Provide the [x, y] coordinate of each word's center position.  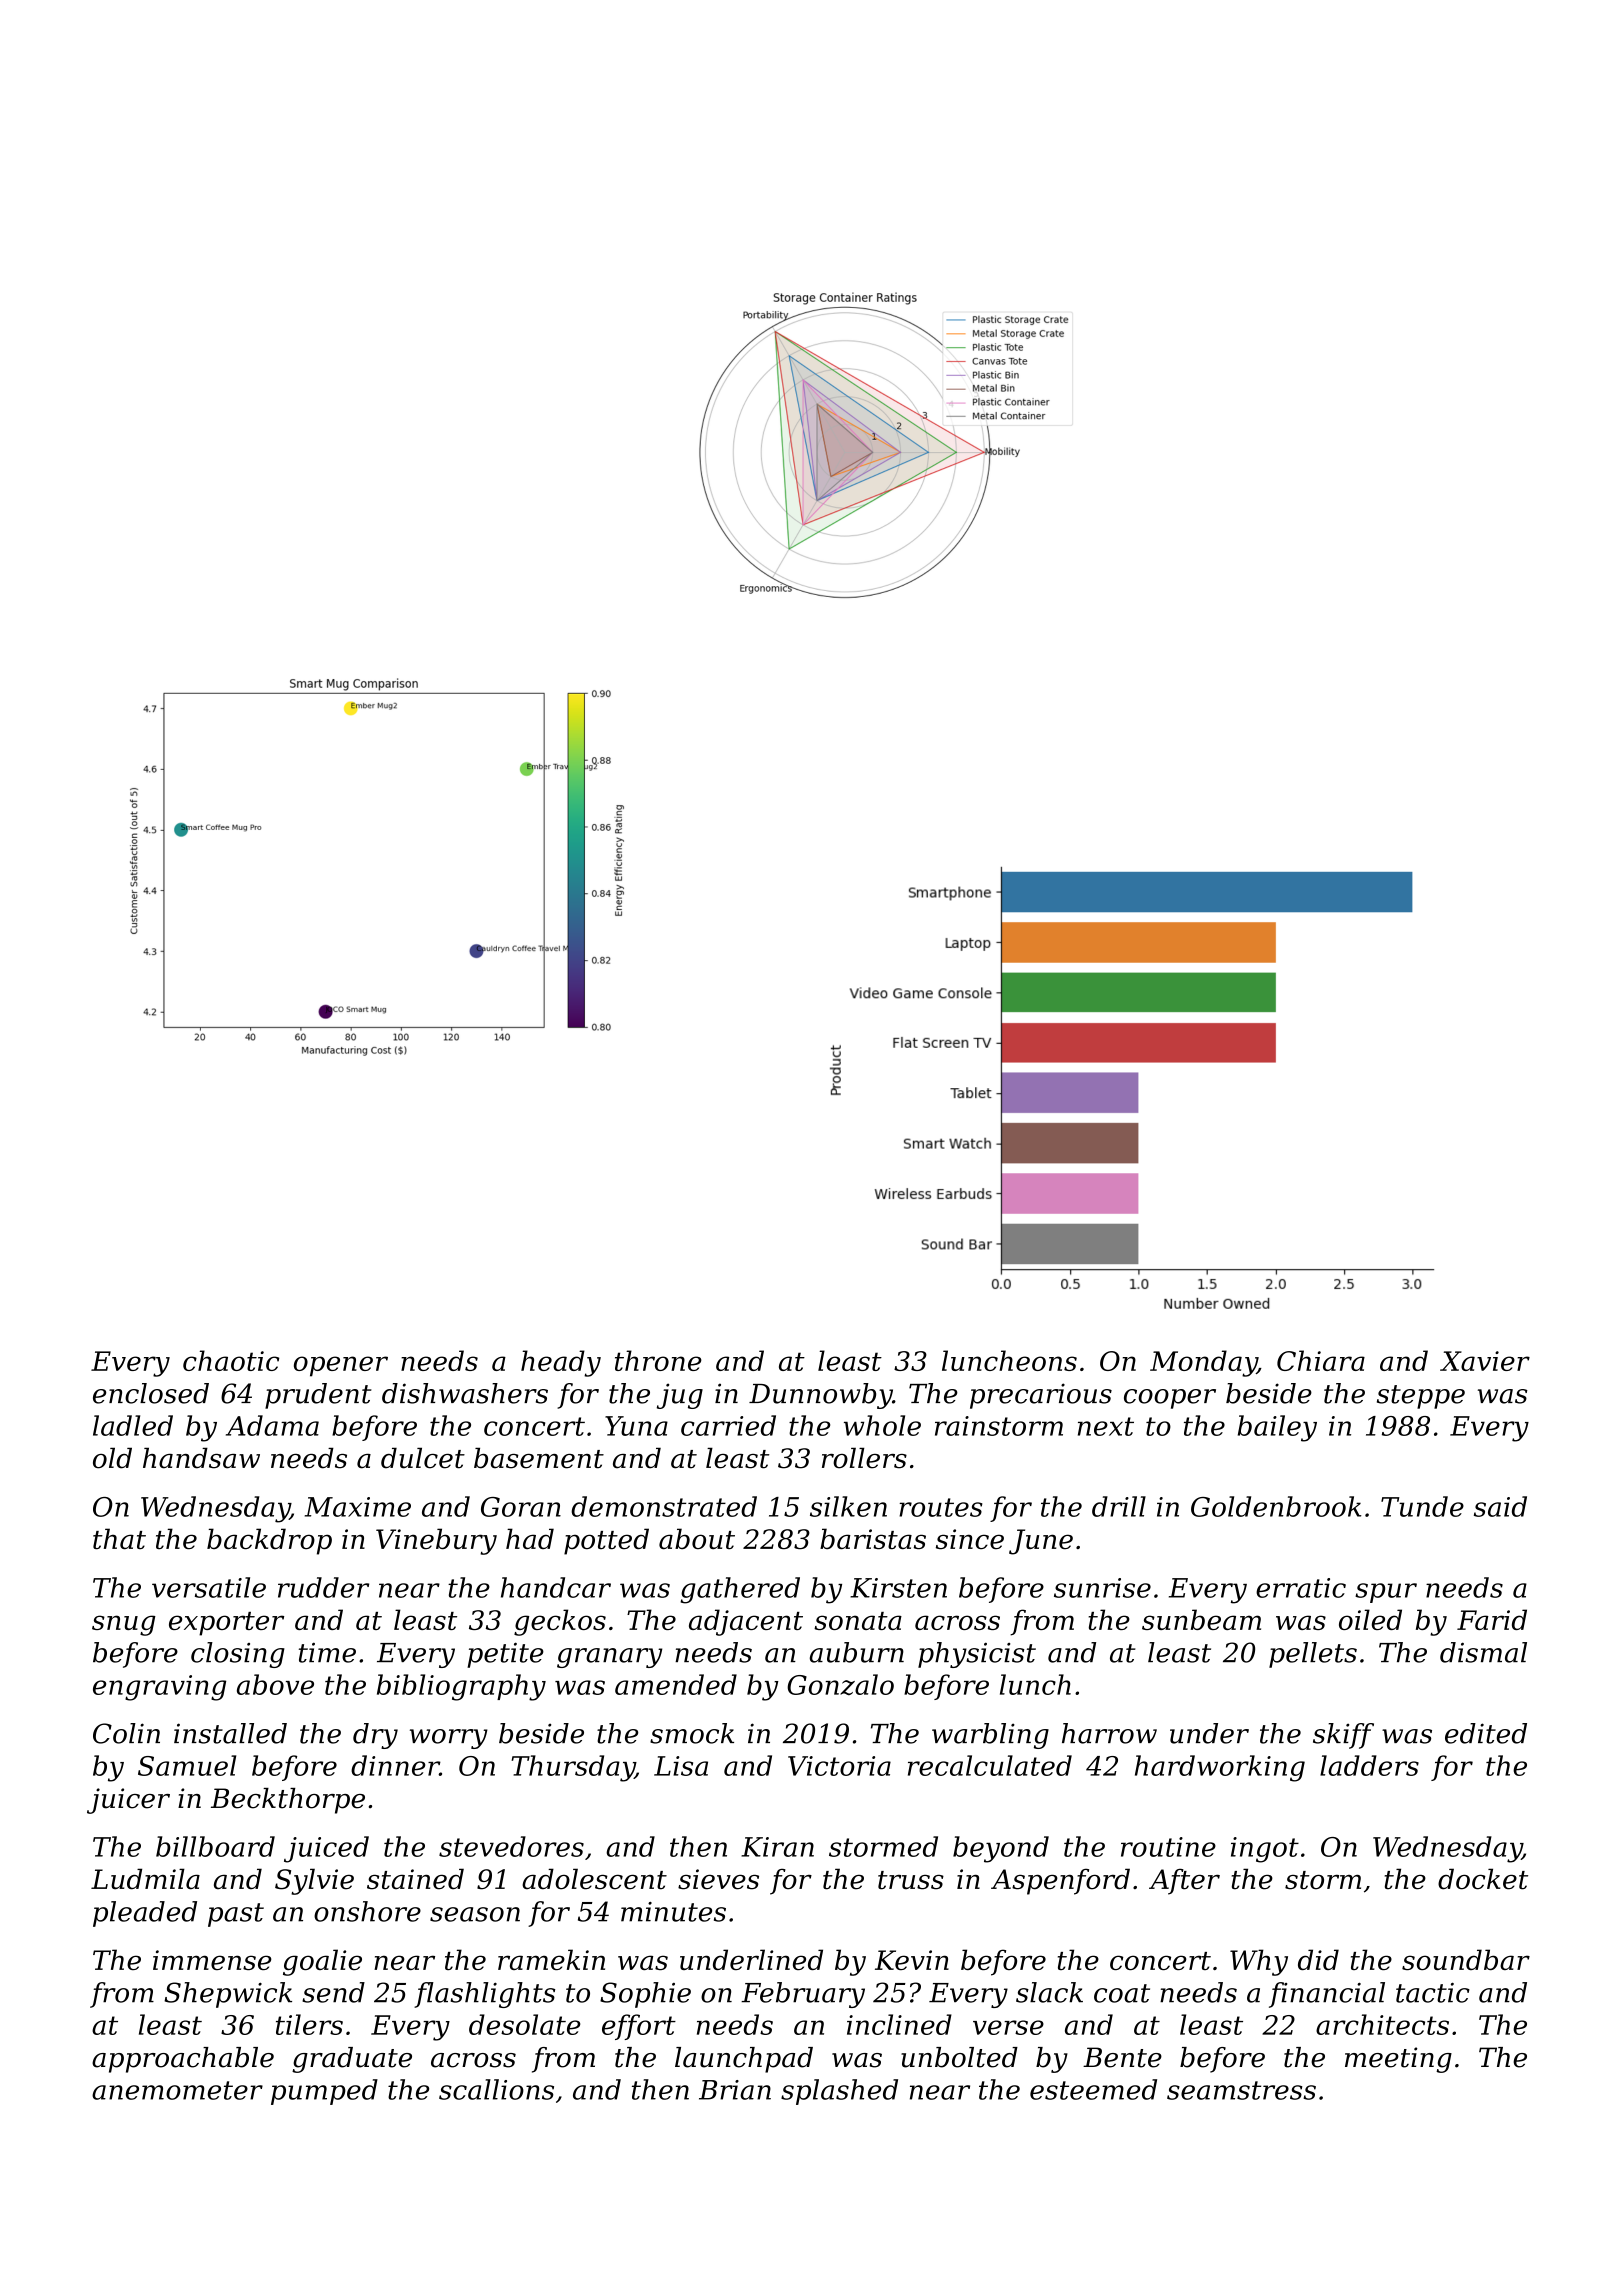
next [1106, 1426]
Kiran [777, 1847]
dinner [395, 1765]
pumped [324, 2092]
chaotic [231, 1360]
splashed [839, 2092]
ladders [1369, 1765]
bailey [1277, 1428]
